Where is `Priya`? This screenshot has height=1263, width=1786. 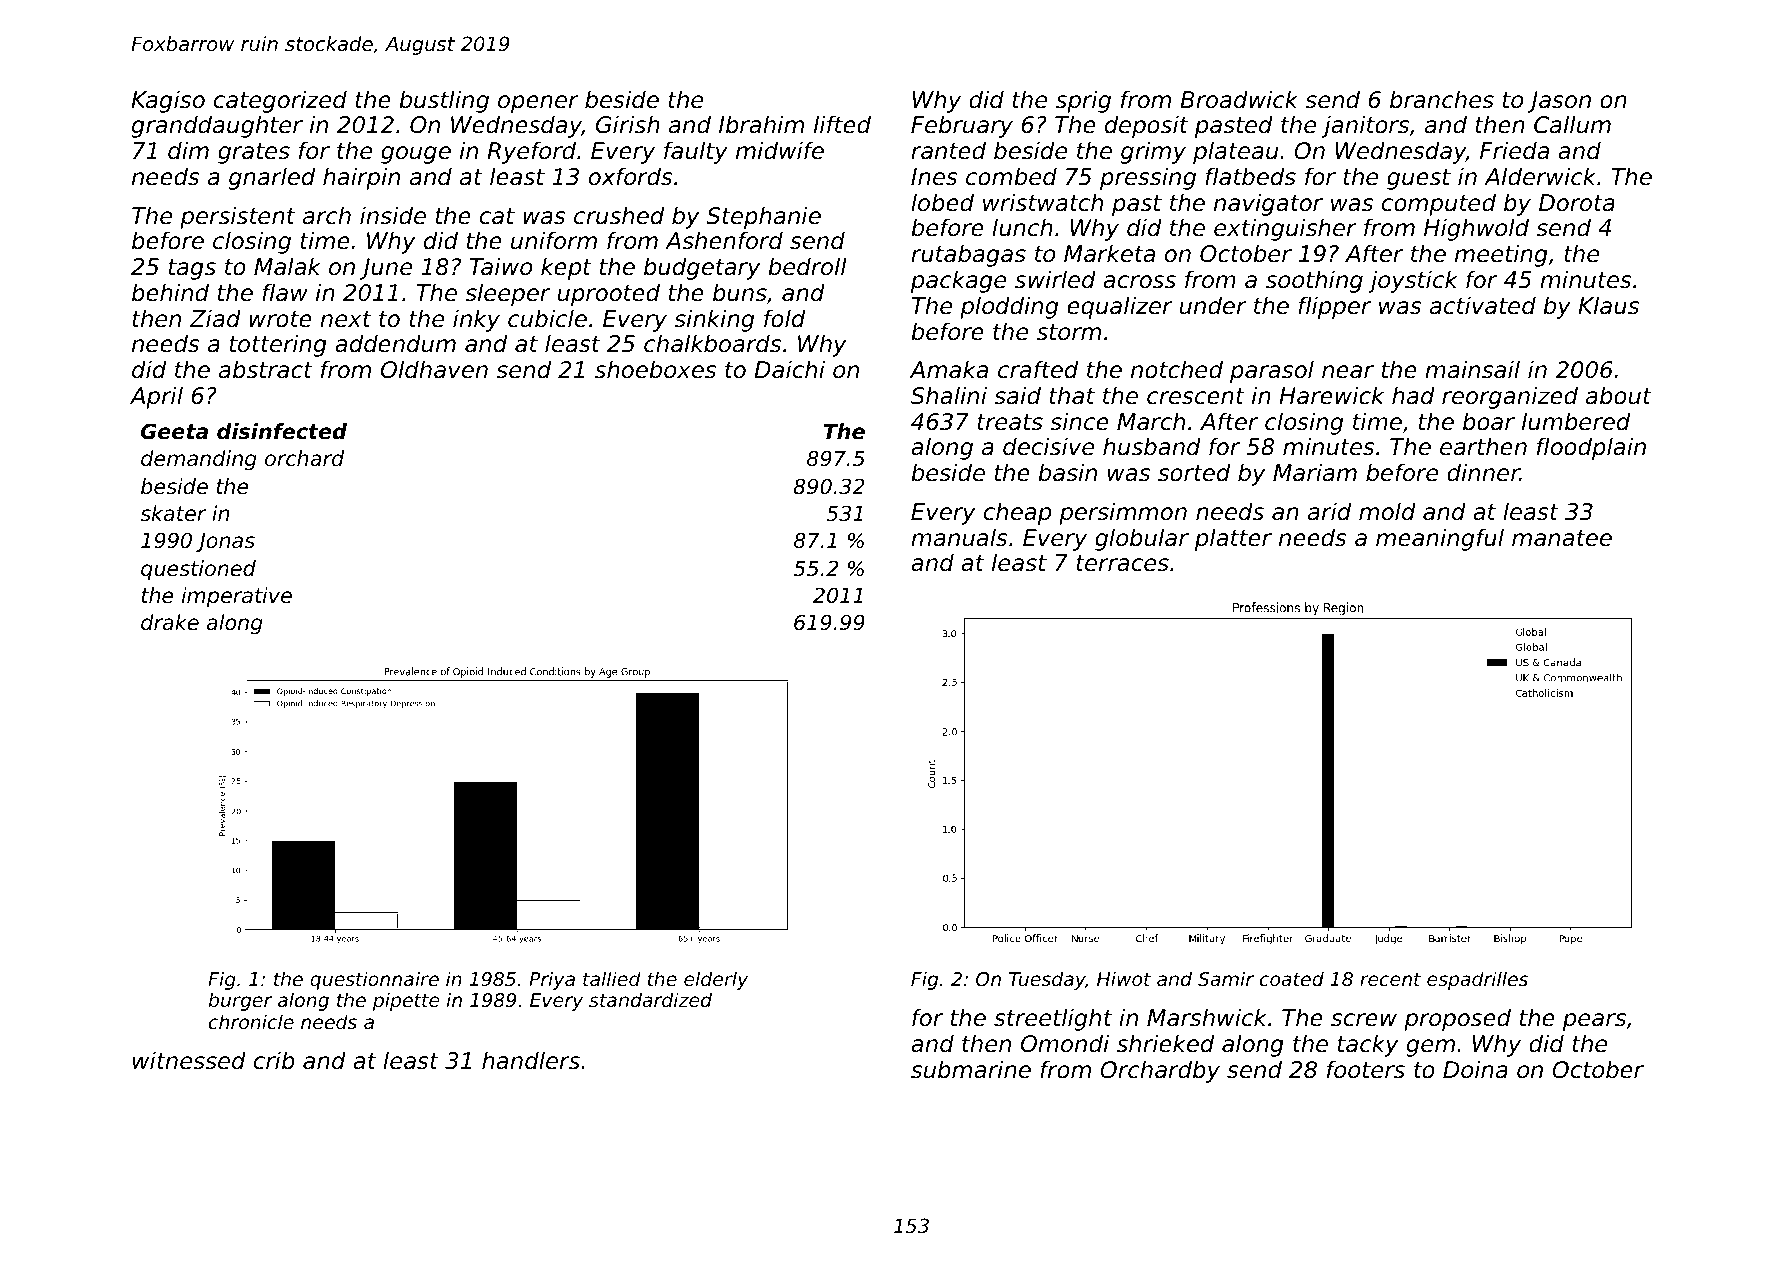 Priya is located at coordinates (552, 980).
